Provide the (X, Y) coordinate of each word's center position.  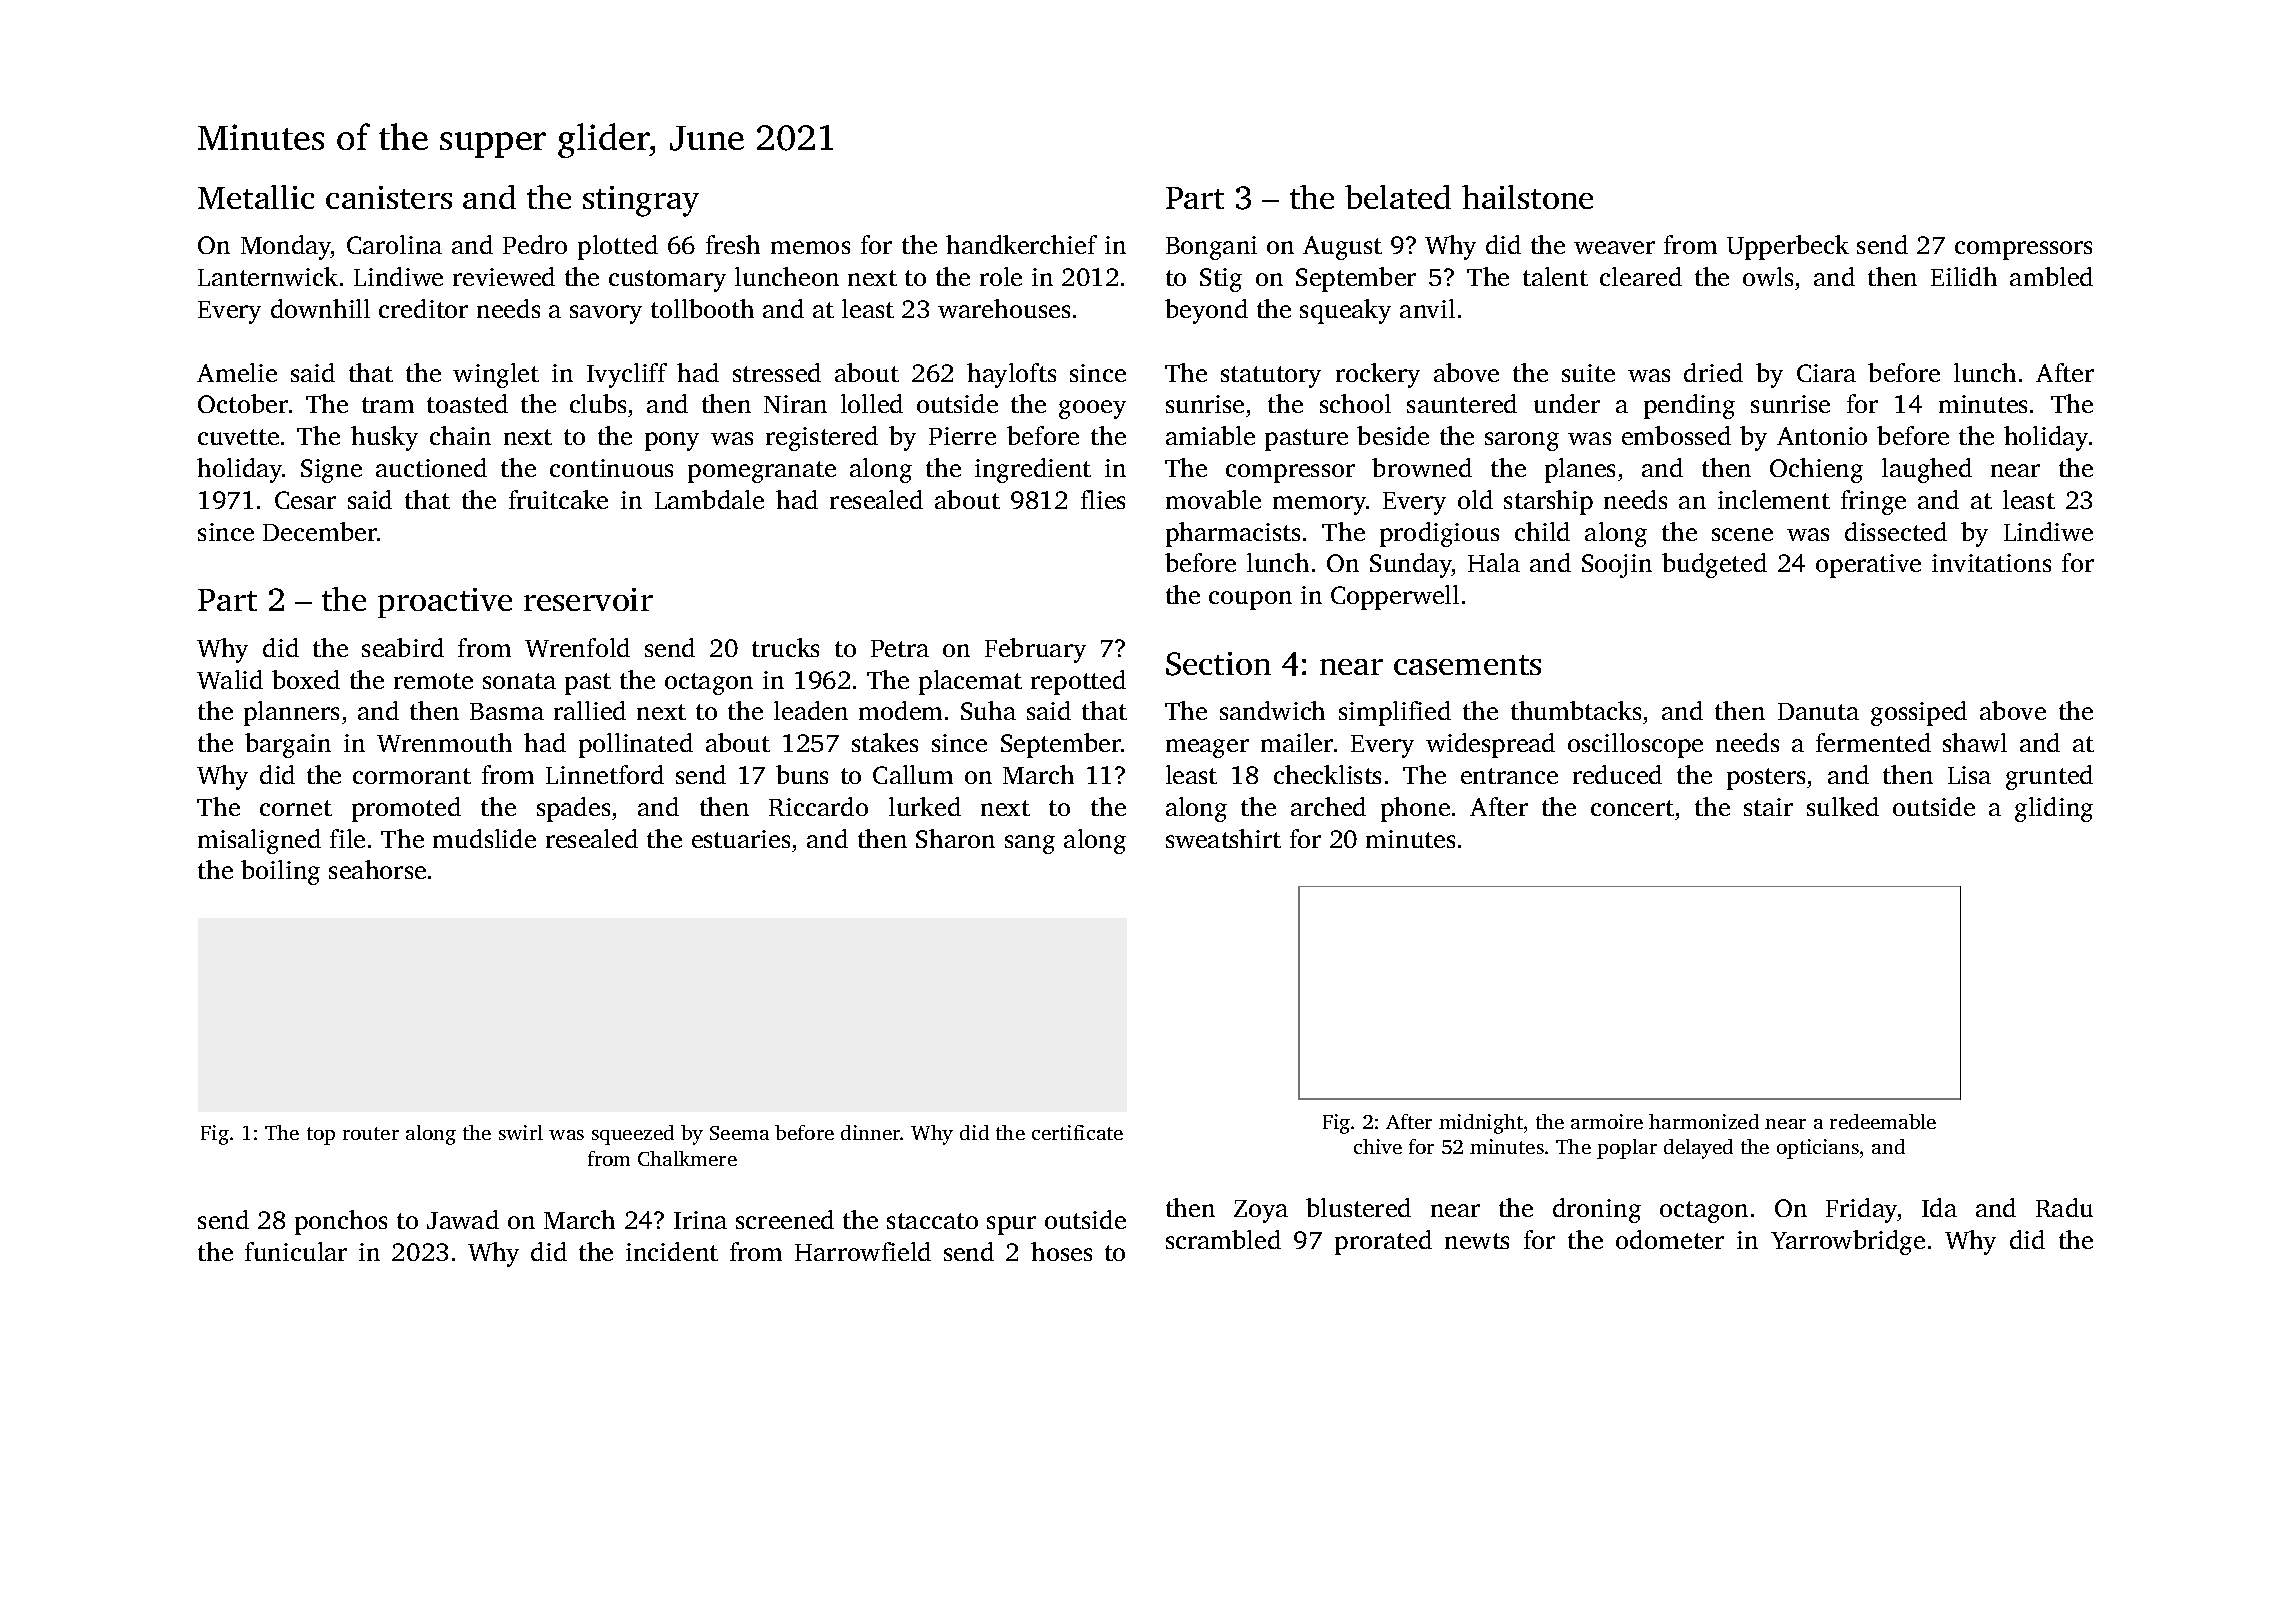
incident (672, 1251)
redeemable (1883, 1121)
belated (1398, 197)
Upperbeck (1788, 247)
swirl (521, 1132)
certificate (1077, 1132)
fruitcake (558, 499)
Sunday (1411, 565)
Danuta (1818, 711)
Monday (286, 247)
